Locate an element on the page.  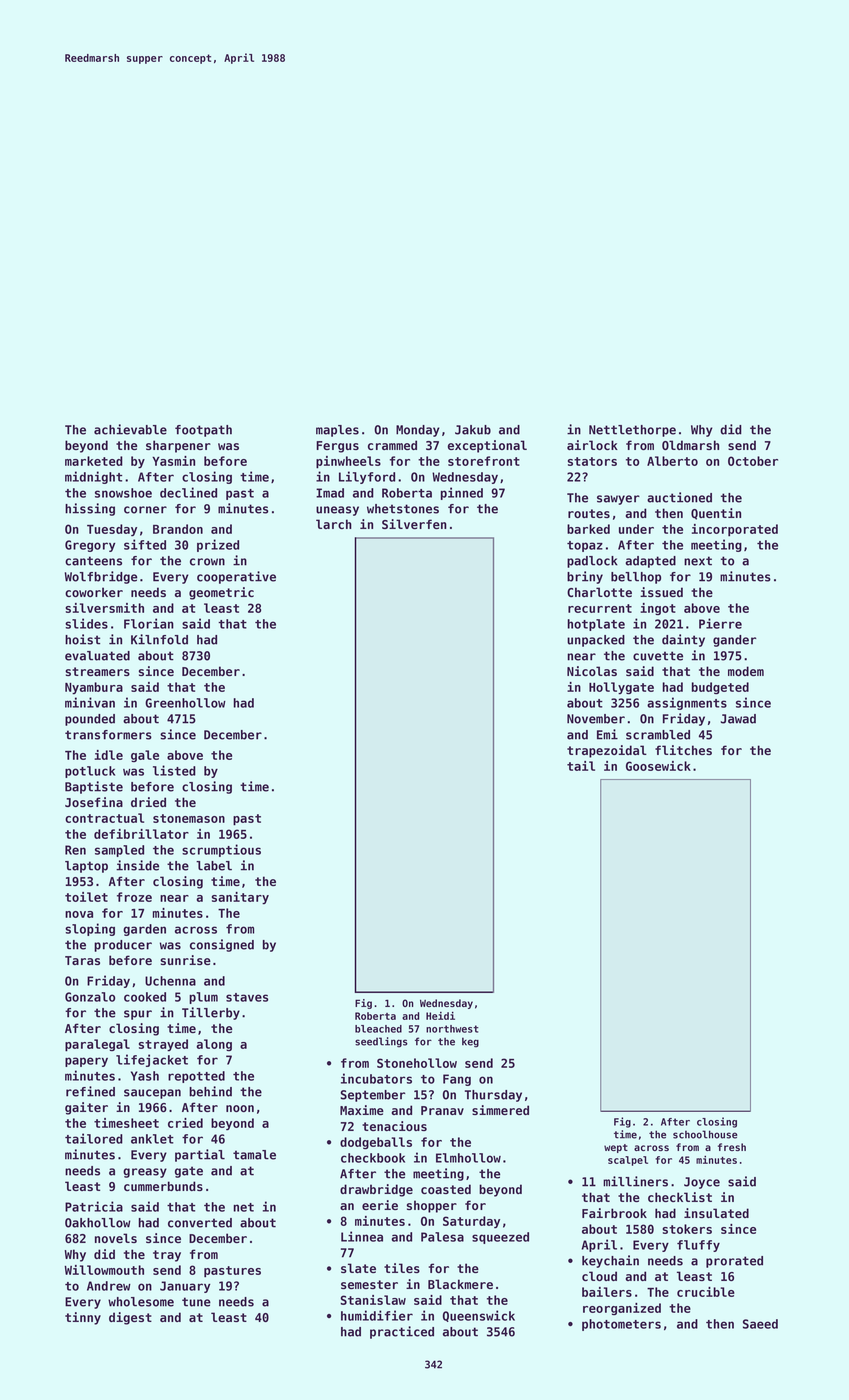
Silverfen is located at coordinates (414, 524).
